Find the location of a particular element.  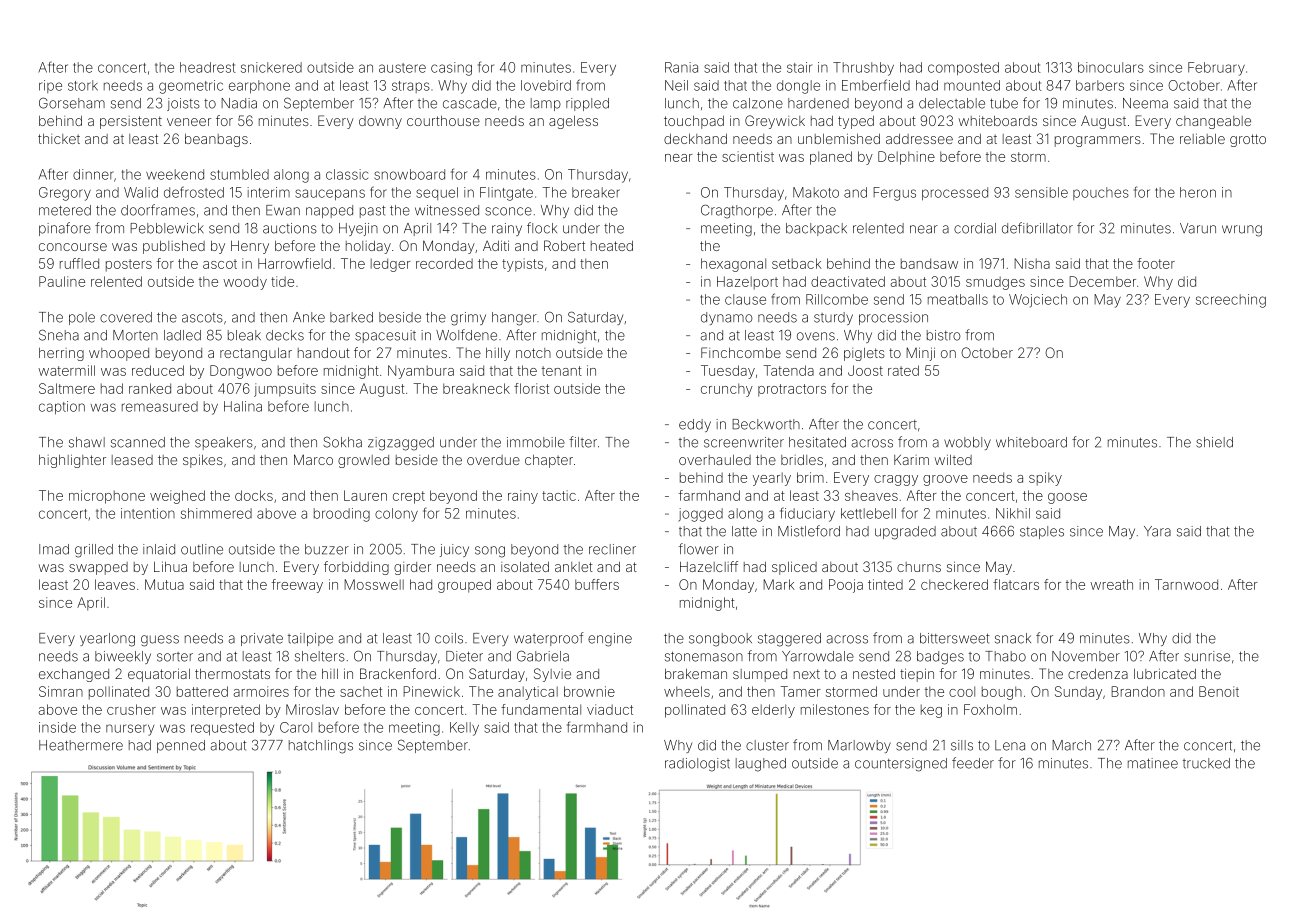

Pooja is located at coordinates (846, 586).
